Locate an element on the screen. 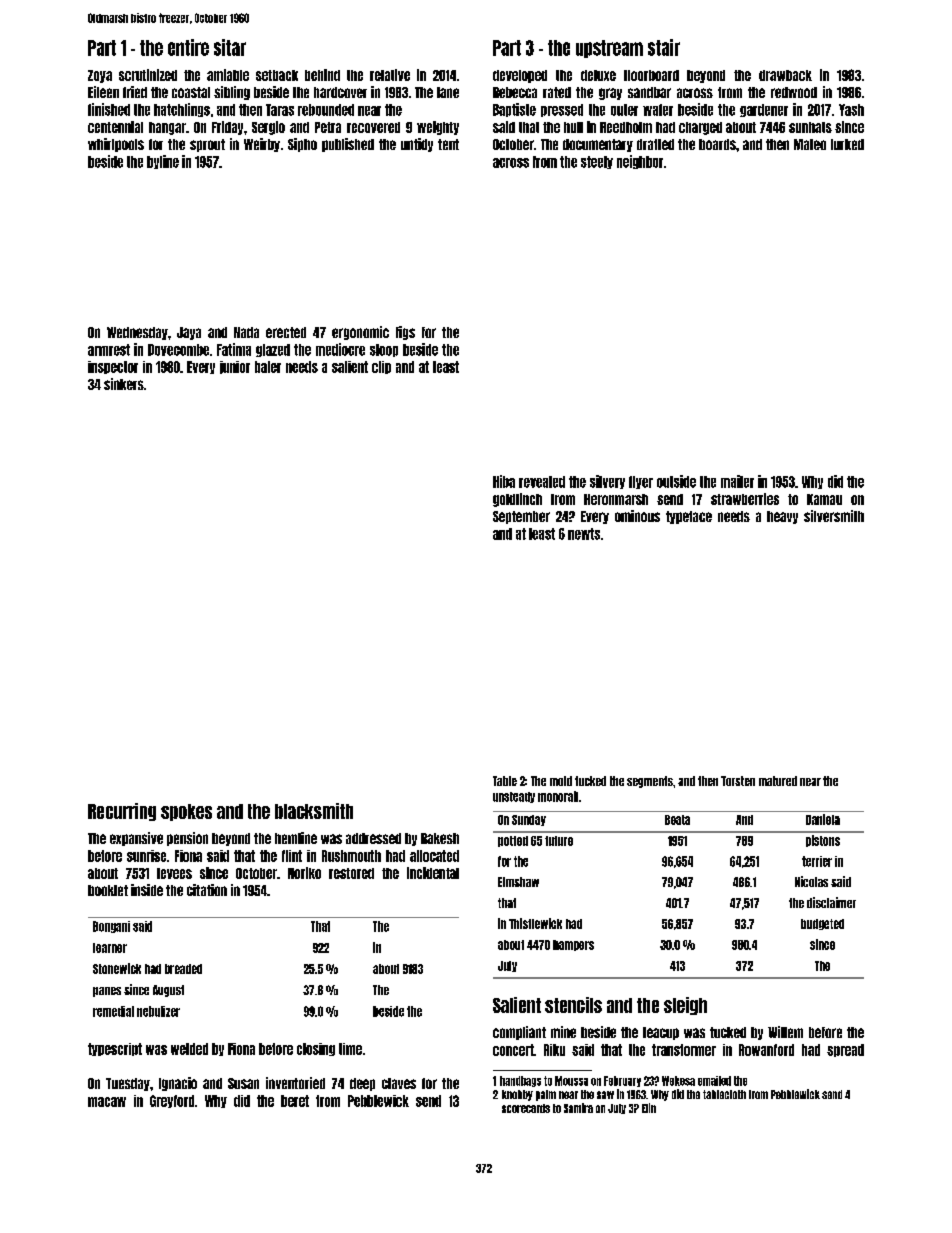  citation is located at coordinates (207, 890).
